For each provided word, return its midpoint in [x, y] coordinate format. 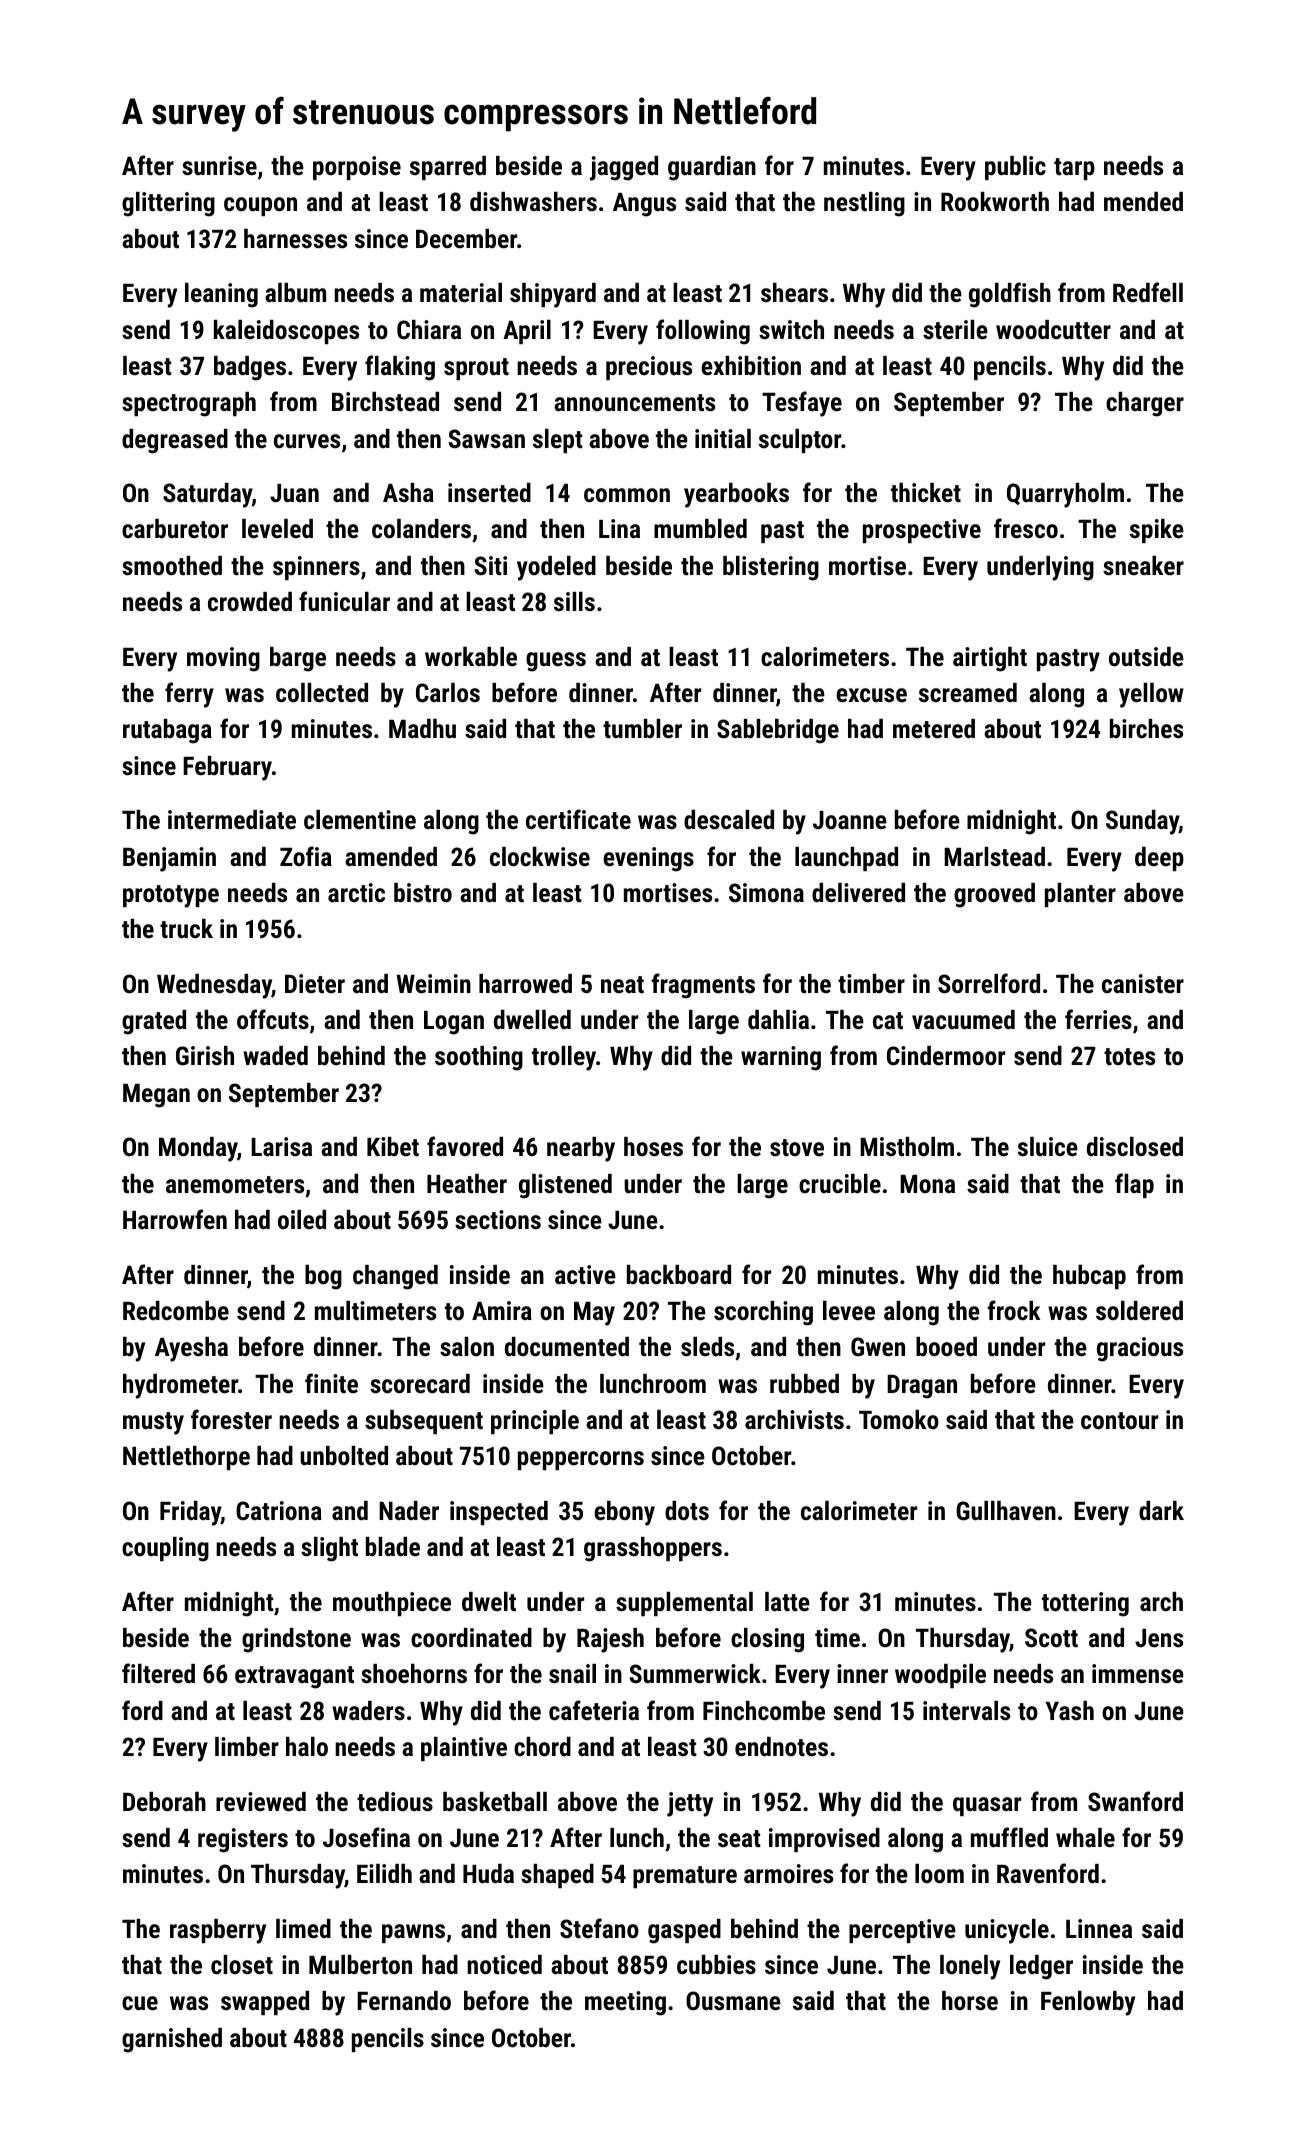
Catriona [279, 1510]
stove [797, 1147]
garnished [172, 2040]
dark [1161, 1510]
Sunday [1142, 822]
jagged [624, 168]
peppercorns [581, 1460]
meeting [625, 2003]
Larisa [281, 1146]
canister [1143, 983]
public [1015, 168]
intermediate [232, 819]
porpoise [357, 168]
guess [556, 662]
